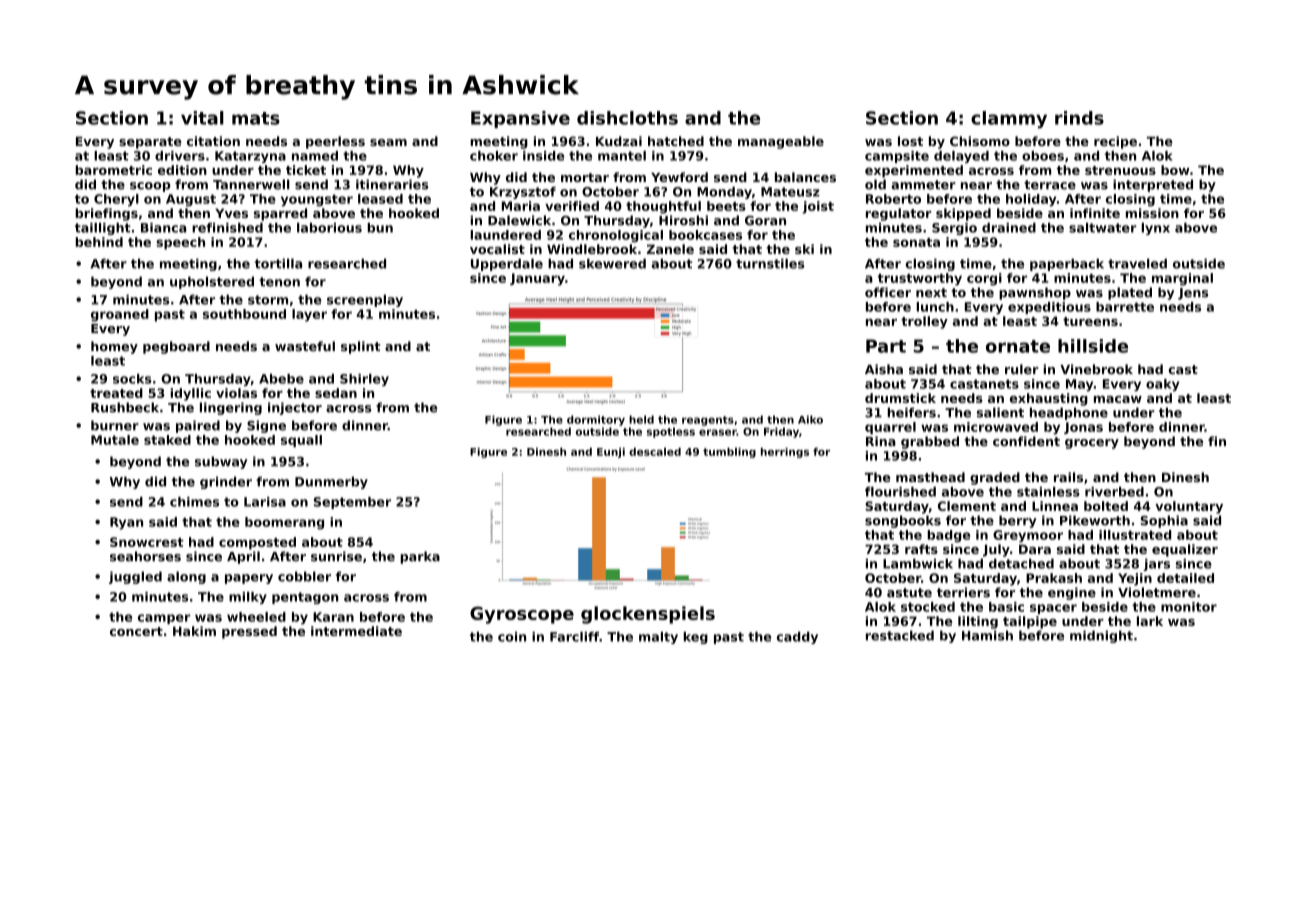 This screenshot has height=924, width=1308. What do you see at coordinates (886, 346) in the screenshot?
I see `Part` at bounding box center [886, 346].
